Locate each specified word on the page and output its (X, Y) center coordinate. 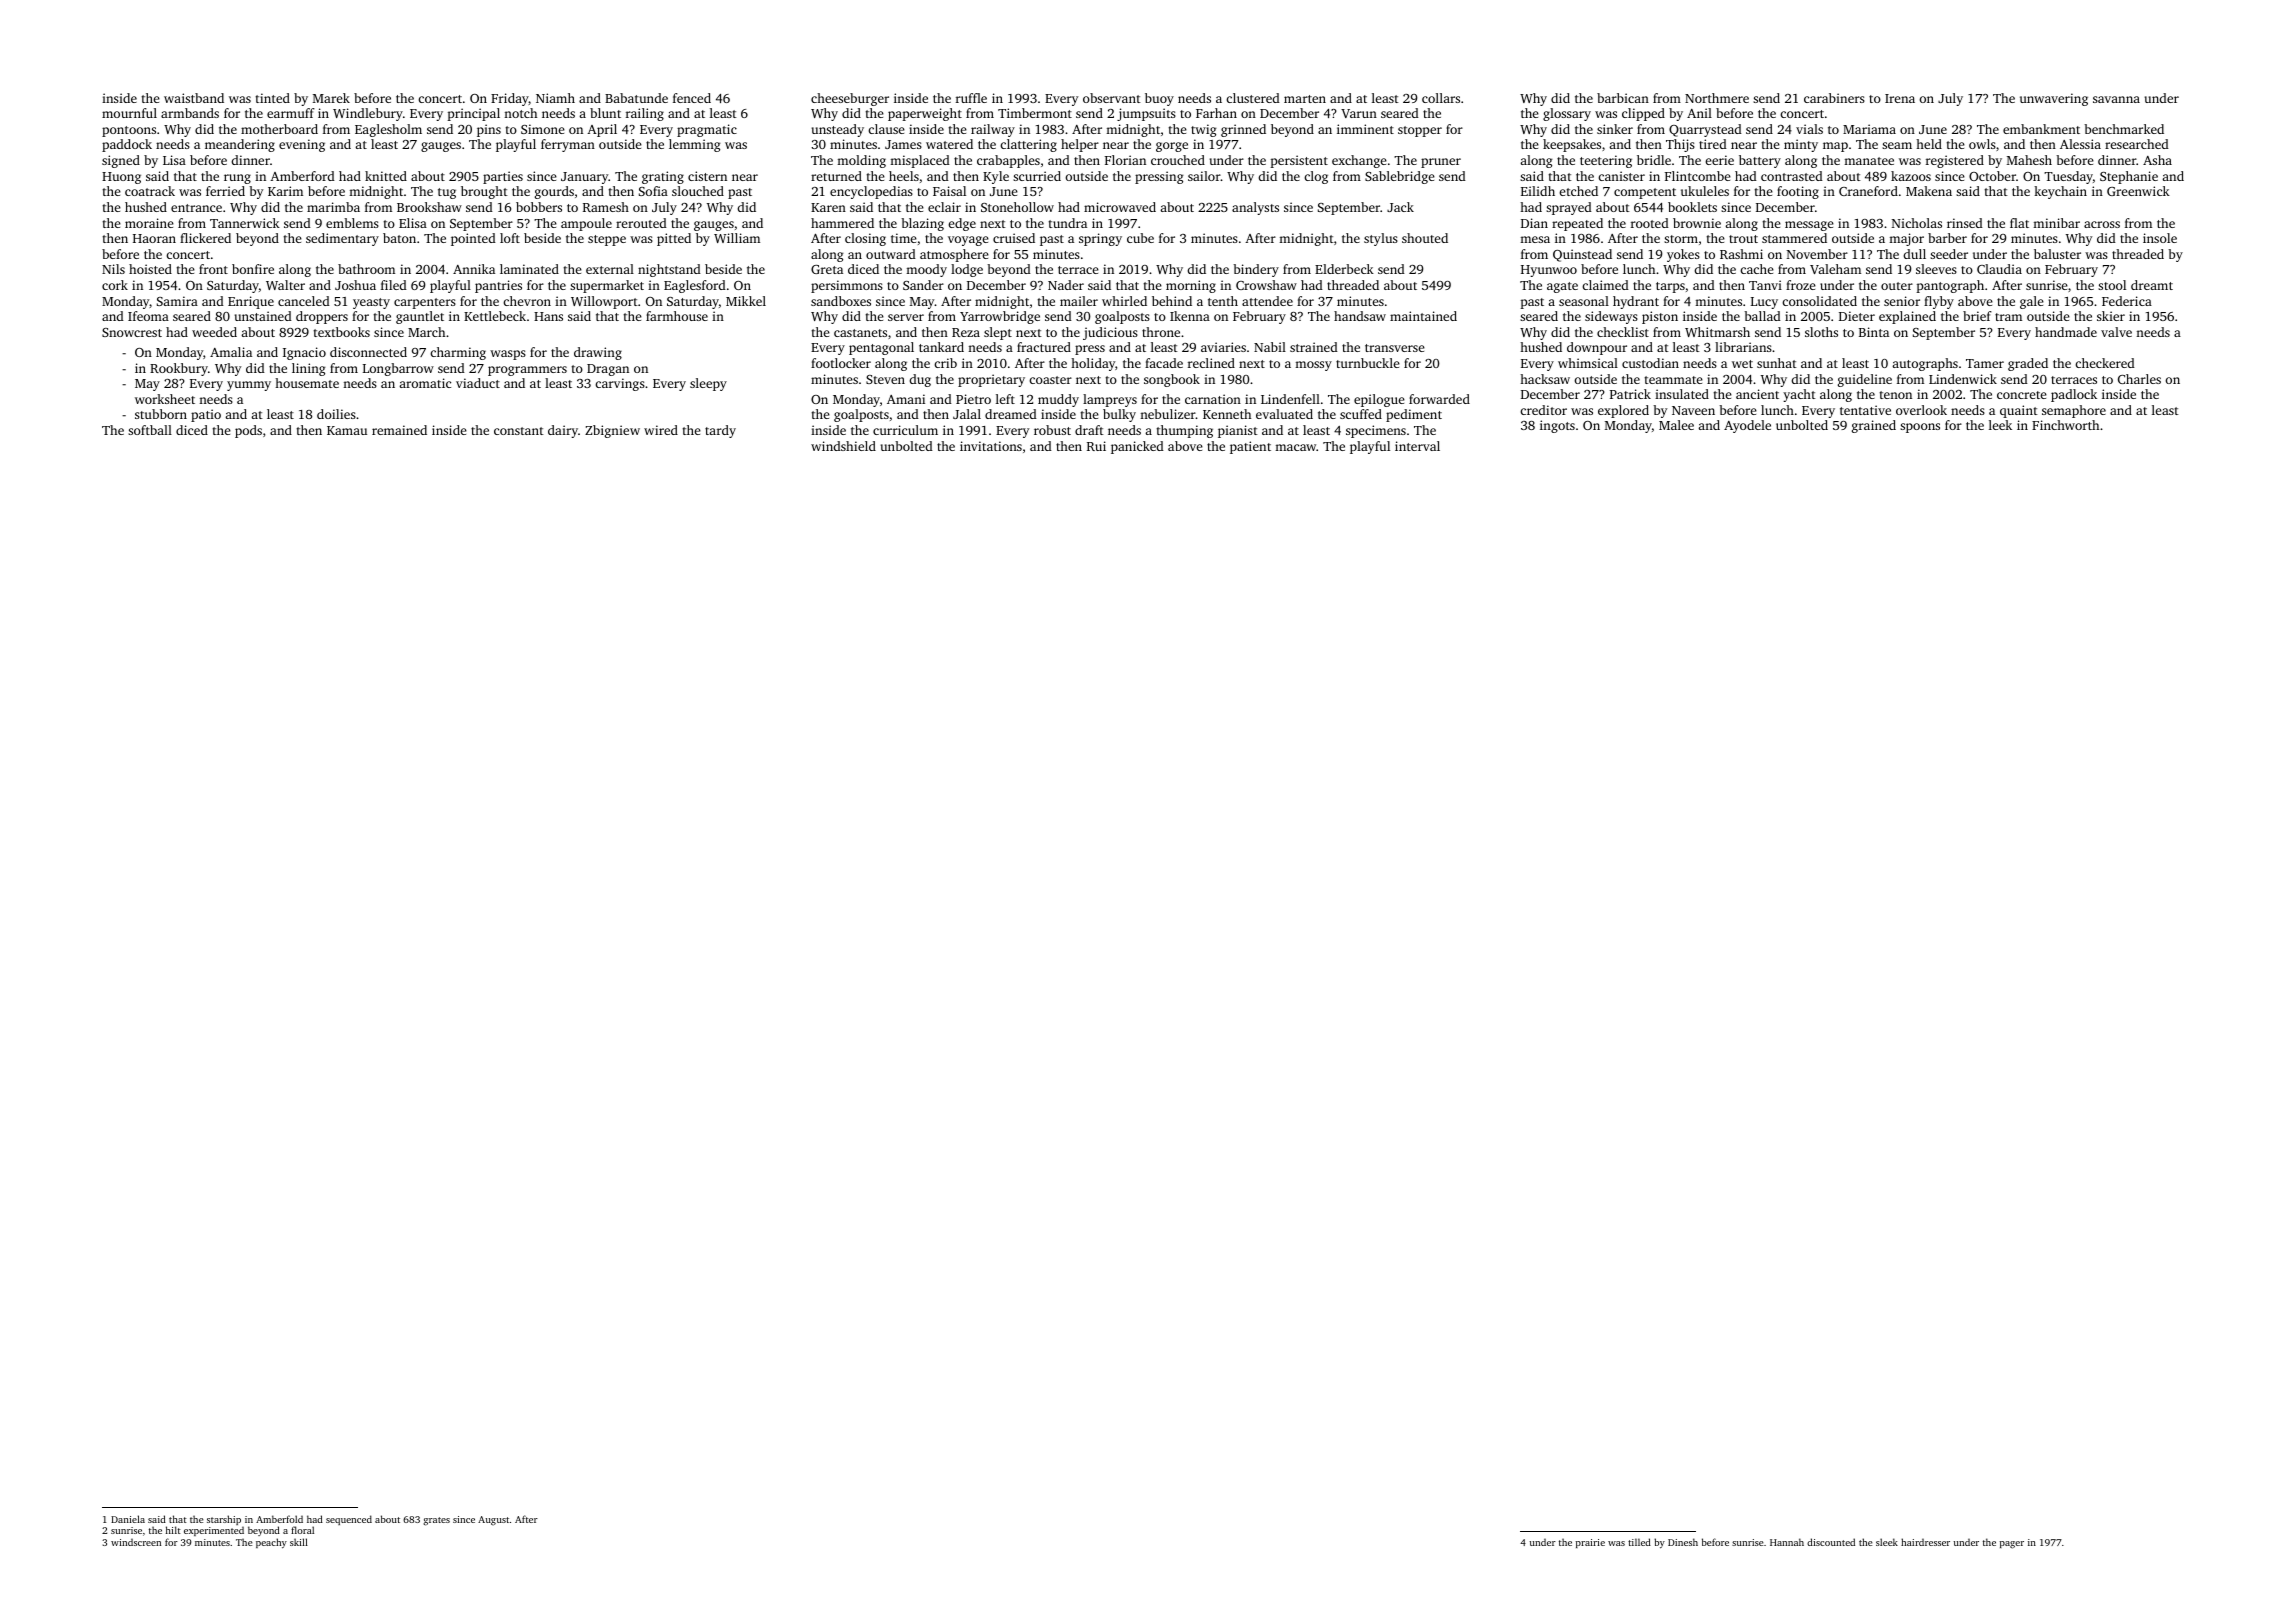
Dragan (608, 370)
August (493, 1521)
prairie (1590, 1543)
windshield (843, 446)
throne (1161, 332)
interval (1417, 446)
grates (436, 1521)
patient (1250, 447)
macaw (1296, 447)
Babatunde (636, 98)
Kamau (347, 430)
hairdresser (1925, 1542)
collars (1441, 98)
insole (2160, 238)
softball (150, 430)
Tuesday (2068, 177)
